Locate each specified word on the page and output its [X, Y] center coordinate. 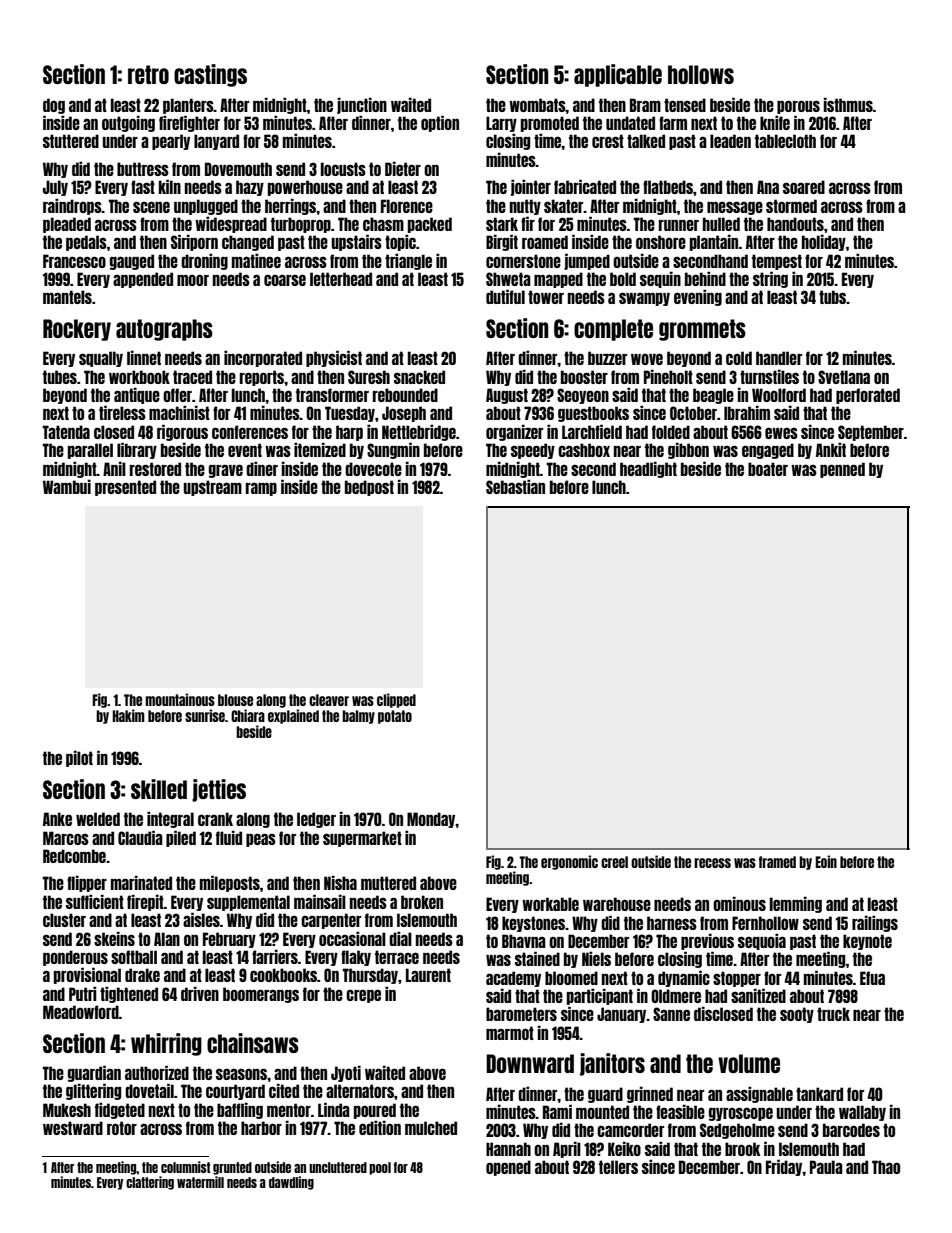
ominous [739, 903]
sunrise [205, 715]
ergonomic [569, 862]
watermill [200, 1182]
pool [380, 1168]
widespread [231, 224]
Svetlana [844, 377]
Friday [784, 1167]
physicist [334, 358]
